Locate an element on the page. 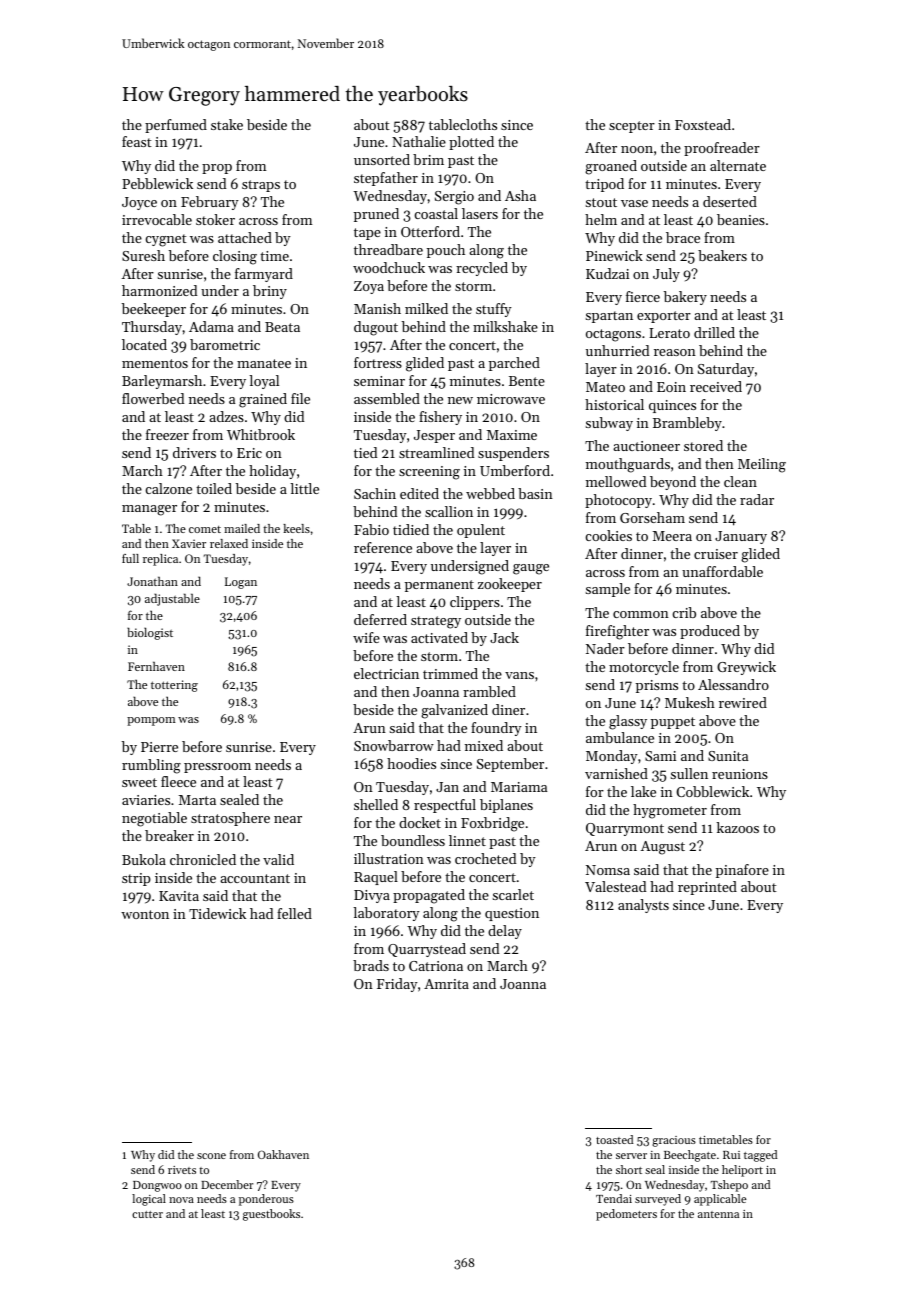 This page has width=908, height=1316. pompom is located at coordinates (151, 721).
